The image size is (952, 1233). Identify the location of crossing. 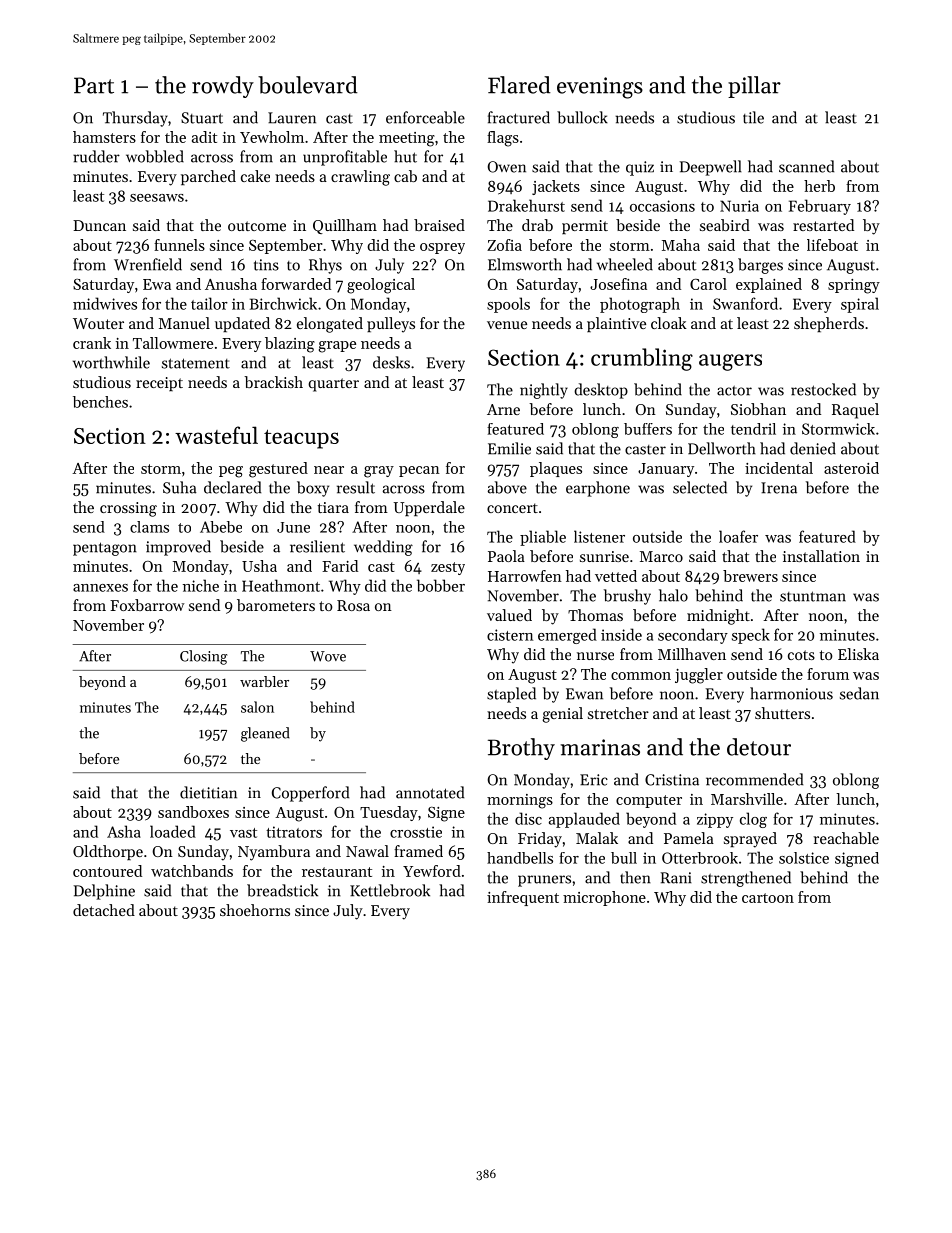
(128, 509).
